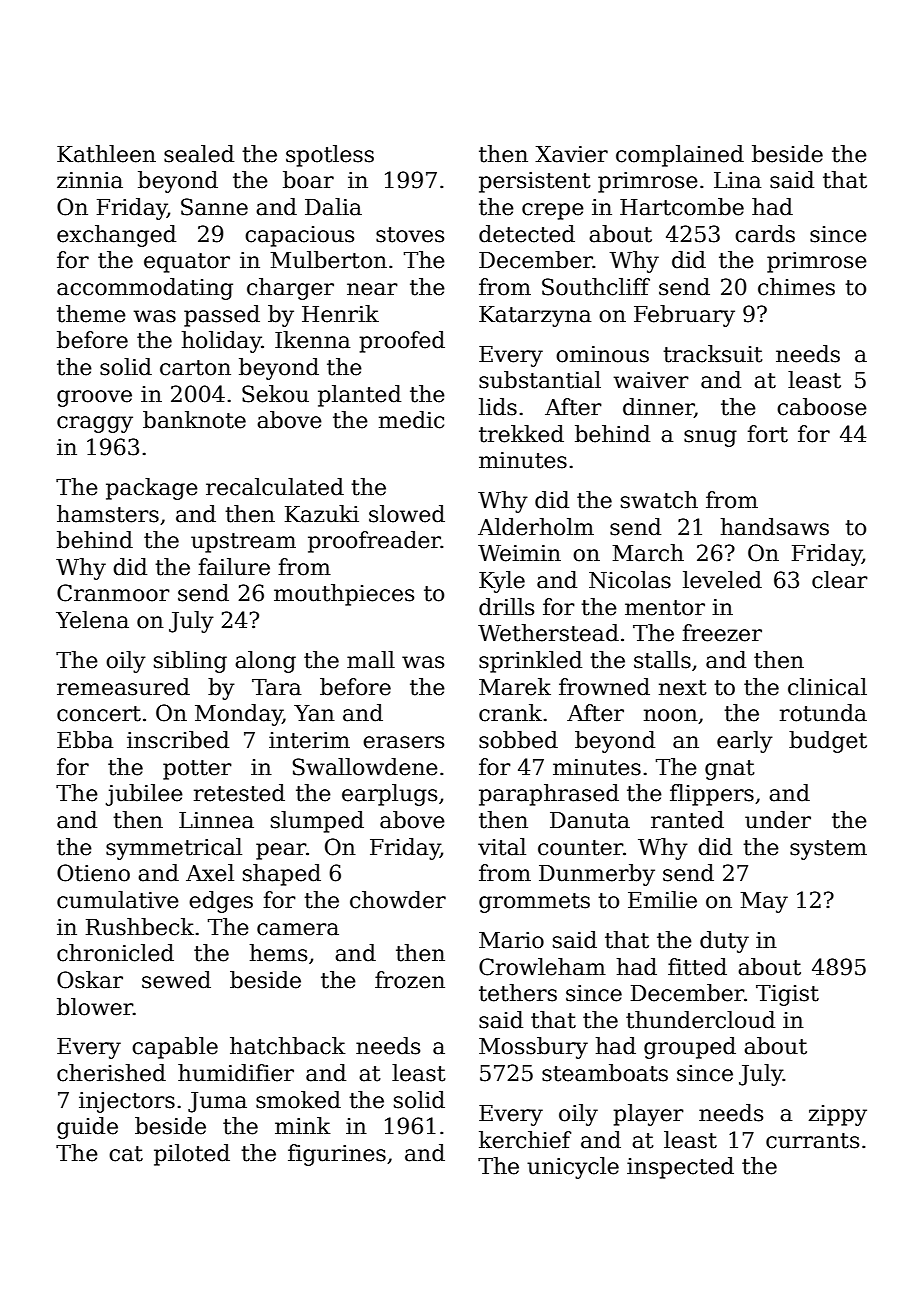 The height and width of the page is (1311, 924). What do you see at coordinates (775, 527) in the page?
I see `handsaws` at bounding box center [775, 527].
